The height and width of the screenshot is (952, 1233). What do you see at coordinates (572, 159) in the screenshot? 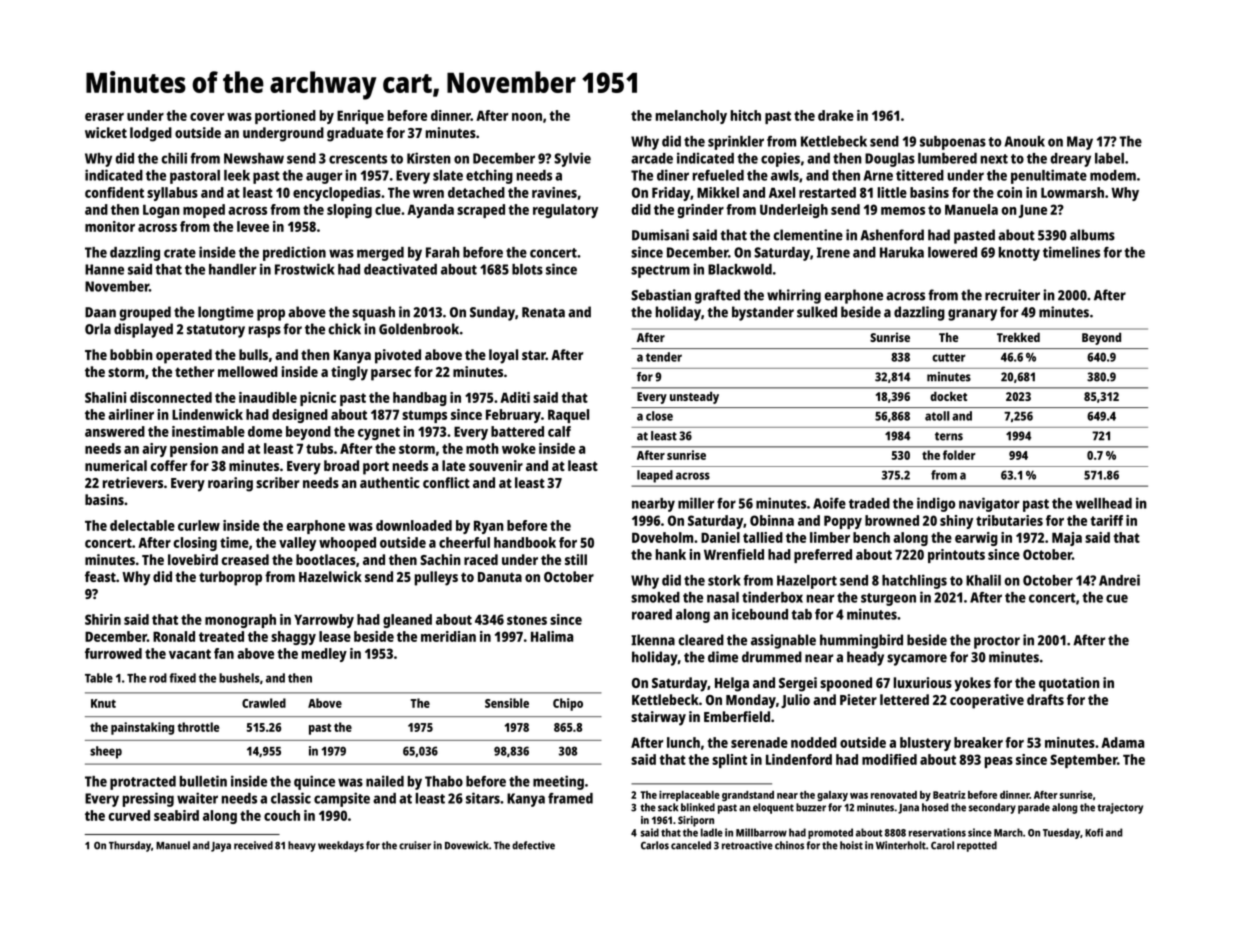
I see `Sylvie` at bounding box center [572, 159].
